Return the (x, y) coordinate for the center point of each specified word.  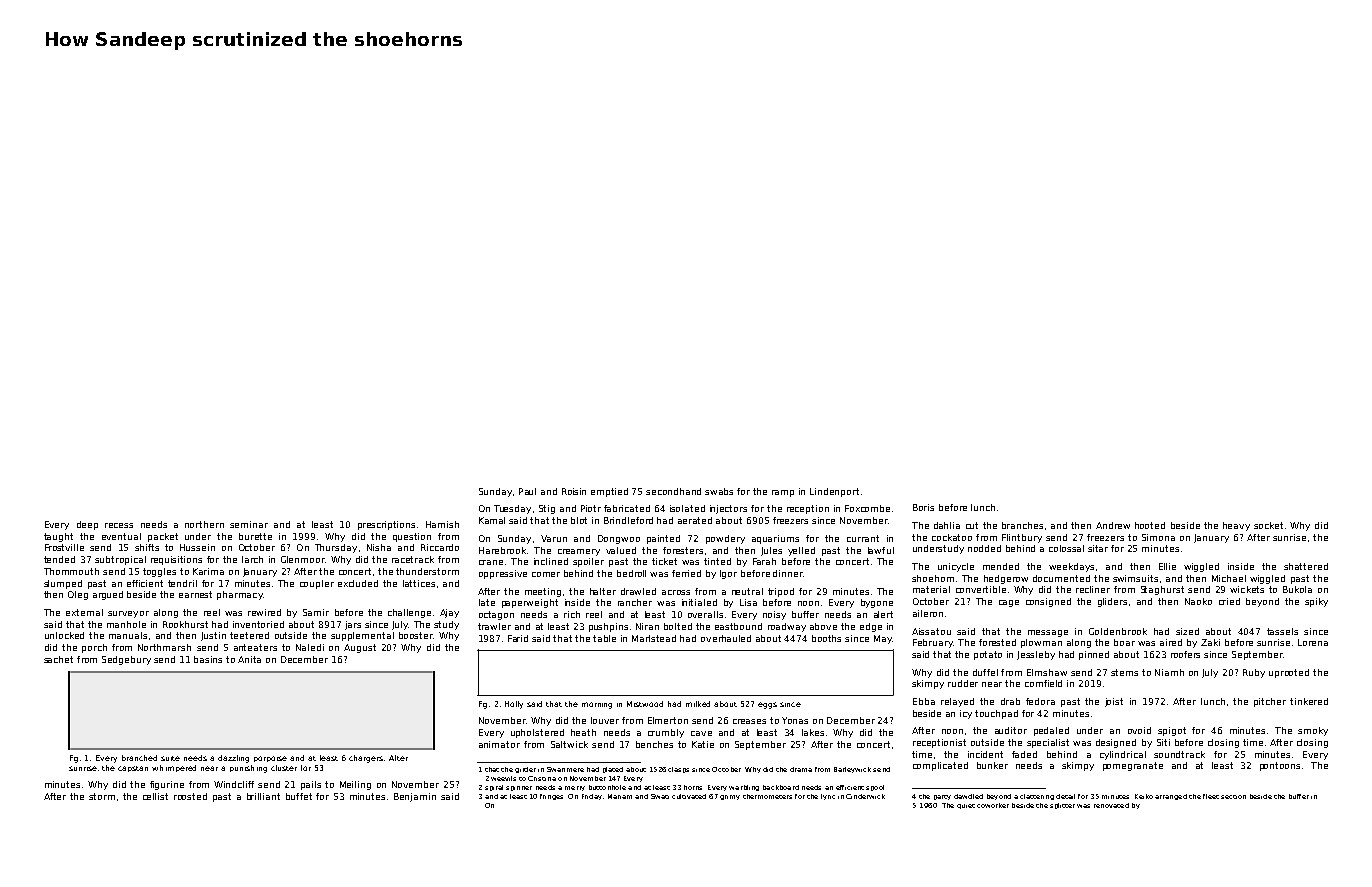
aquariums (775, 539)
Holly (514, 705)
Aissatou (931, 631)
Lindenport (834, 492)
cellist (155, 796)
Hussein (197, 547)
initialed (699, 602)
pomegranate (1133, 766)
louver (605, 720)
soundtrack (1179, 754)
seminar (249, 524)
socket (1268, 525)
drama (801, 769)
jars (353, 625)
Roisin (574, 491)
